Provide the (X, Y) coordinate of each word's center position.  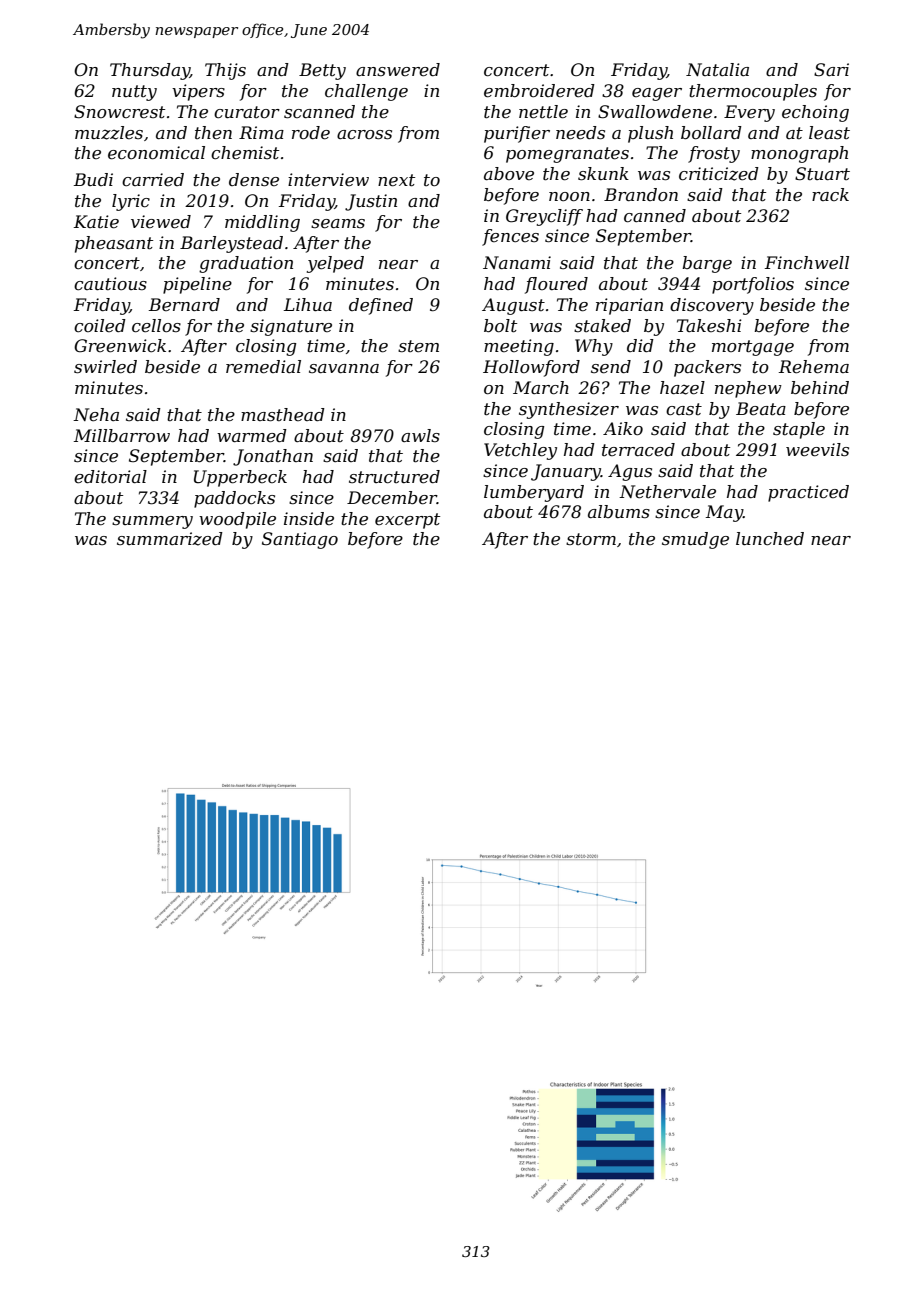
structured (394, 477)
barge (707, 264)
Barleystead (231, 244)
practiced (808, 493)
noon (569, 196)
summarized (170, 539)
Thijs (225, 71)
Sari (831, 70)
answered (398, 70)
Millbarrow (122, 435)
